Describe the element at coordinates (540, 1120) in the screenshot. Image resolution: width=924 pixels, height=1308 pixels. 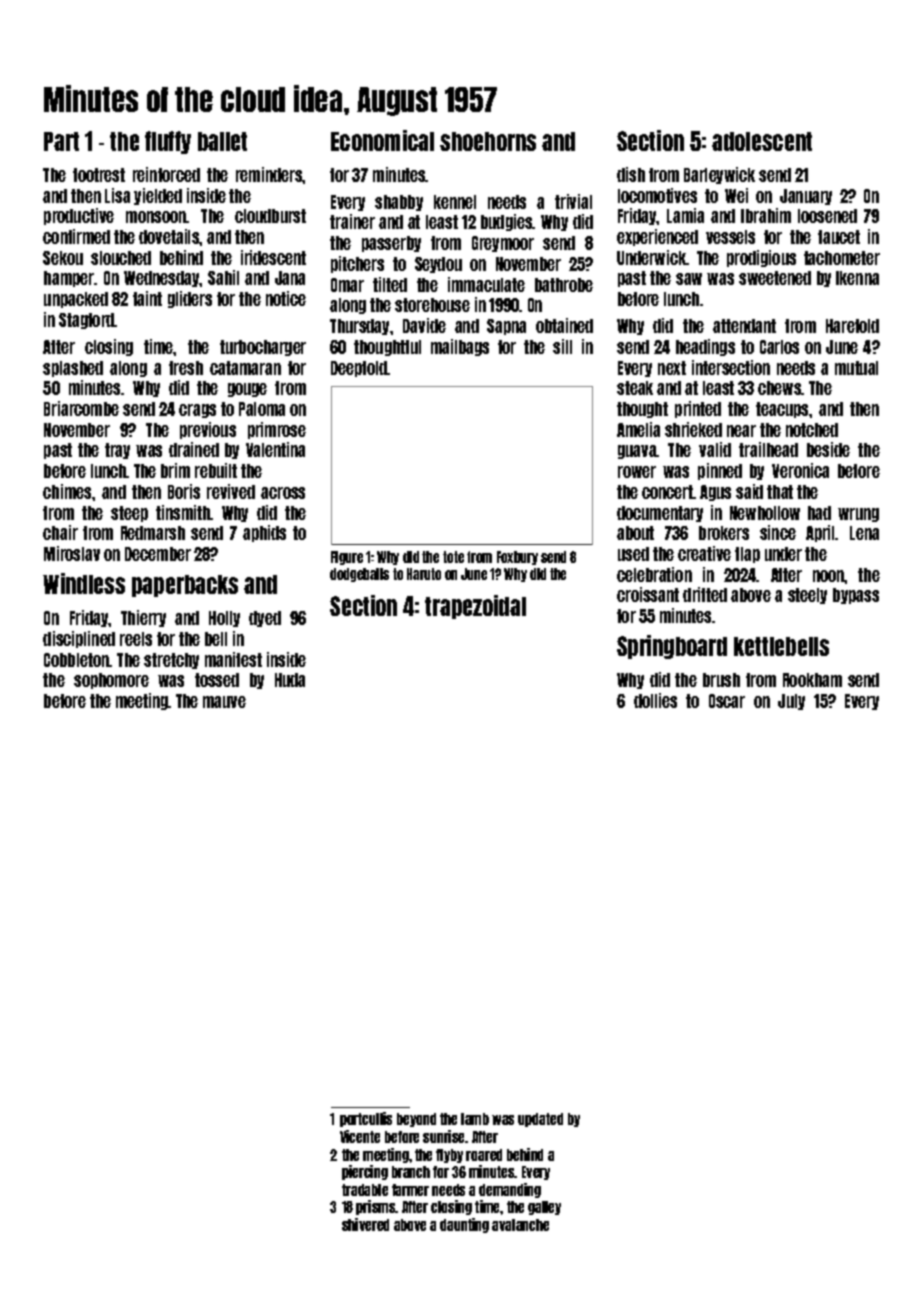
I see `updated` at that location.
